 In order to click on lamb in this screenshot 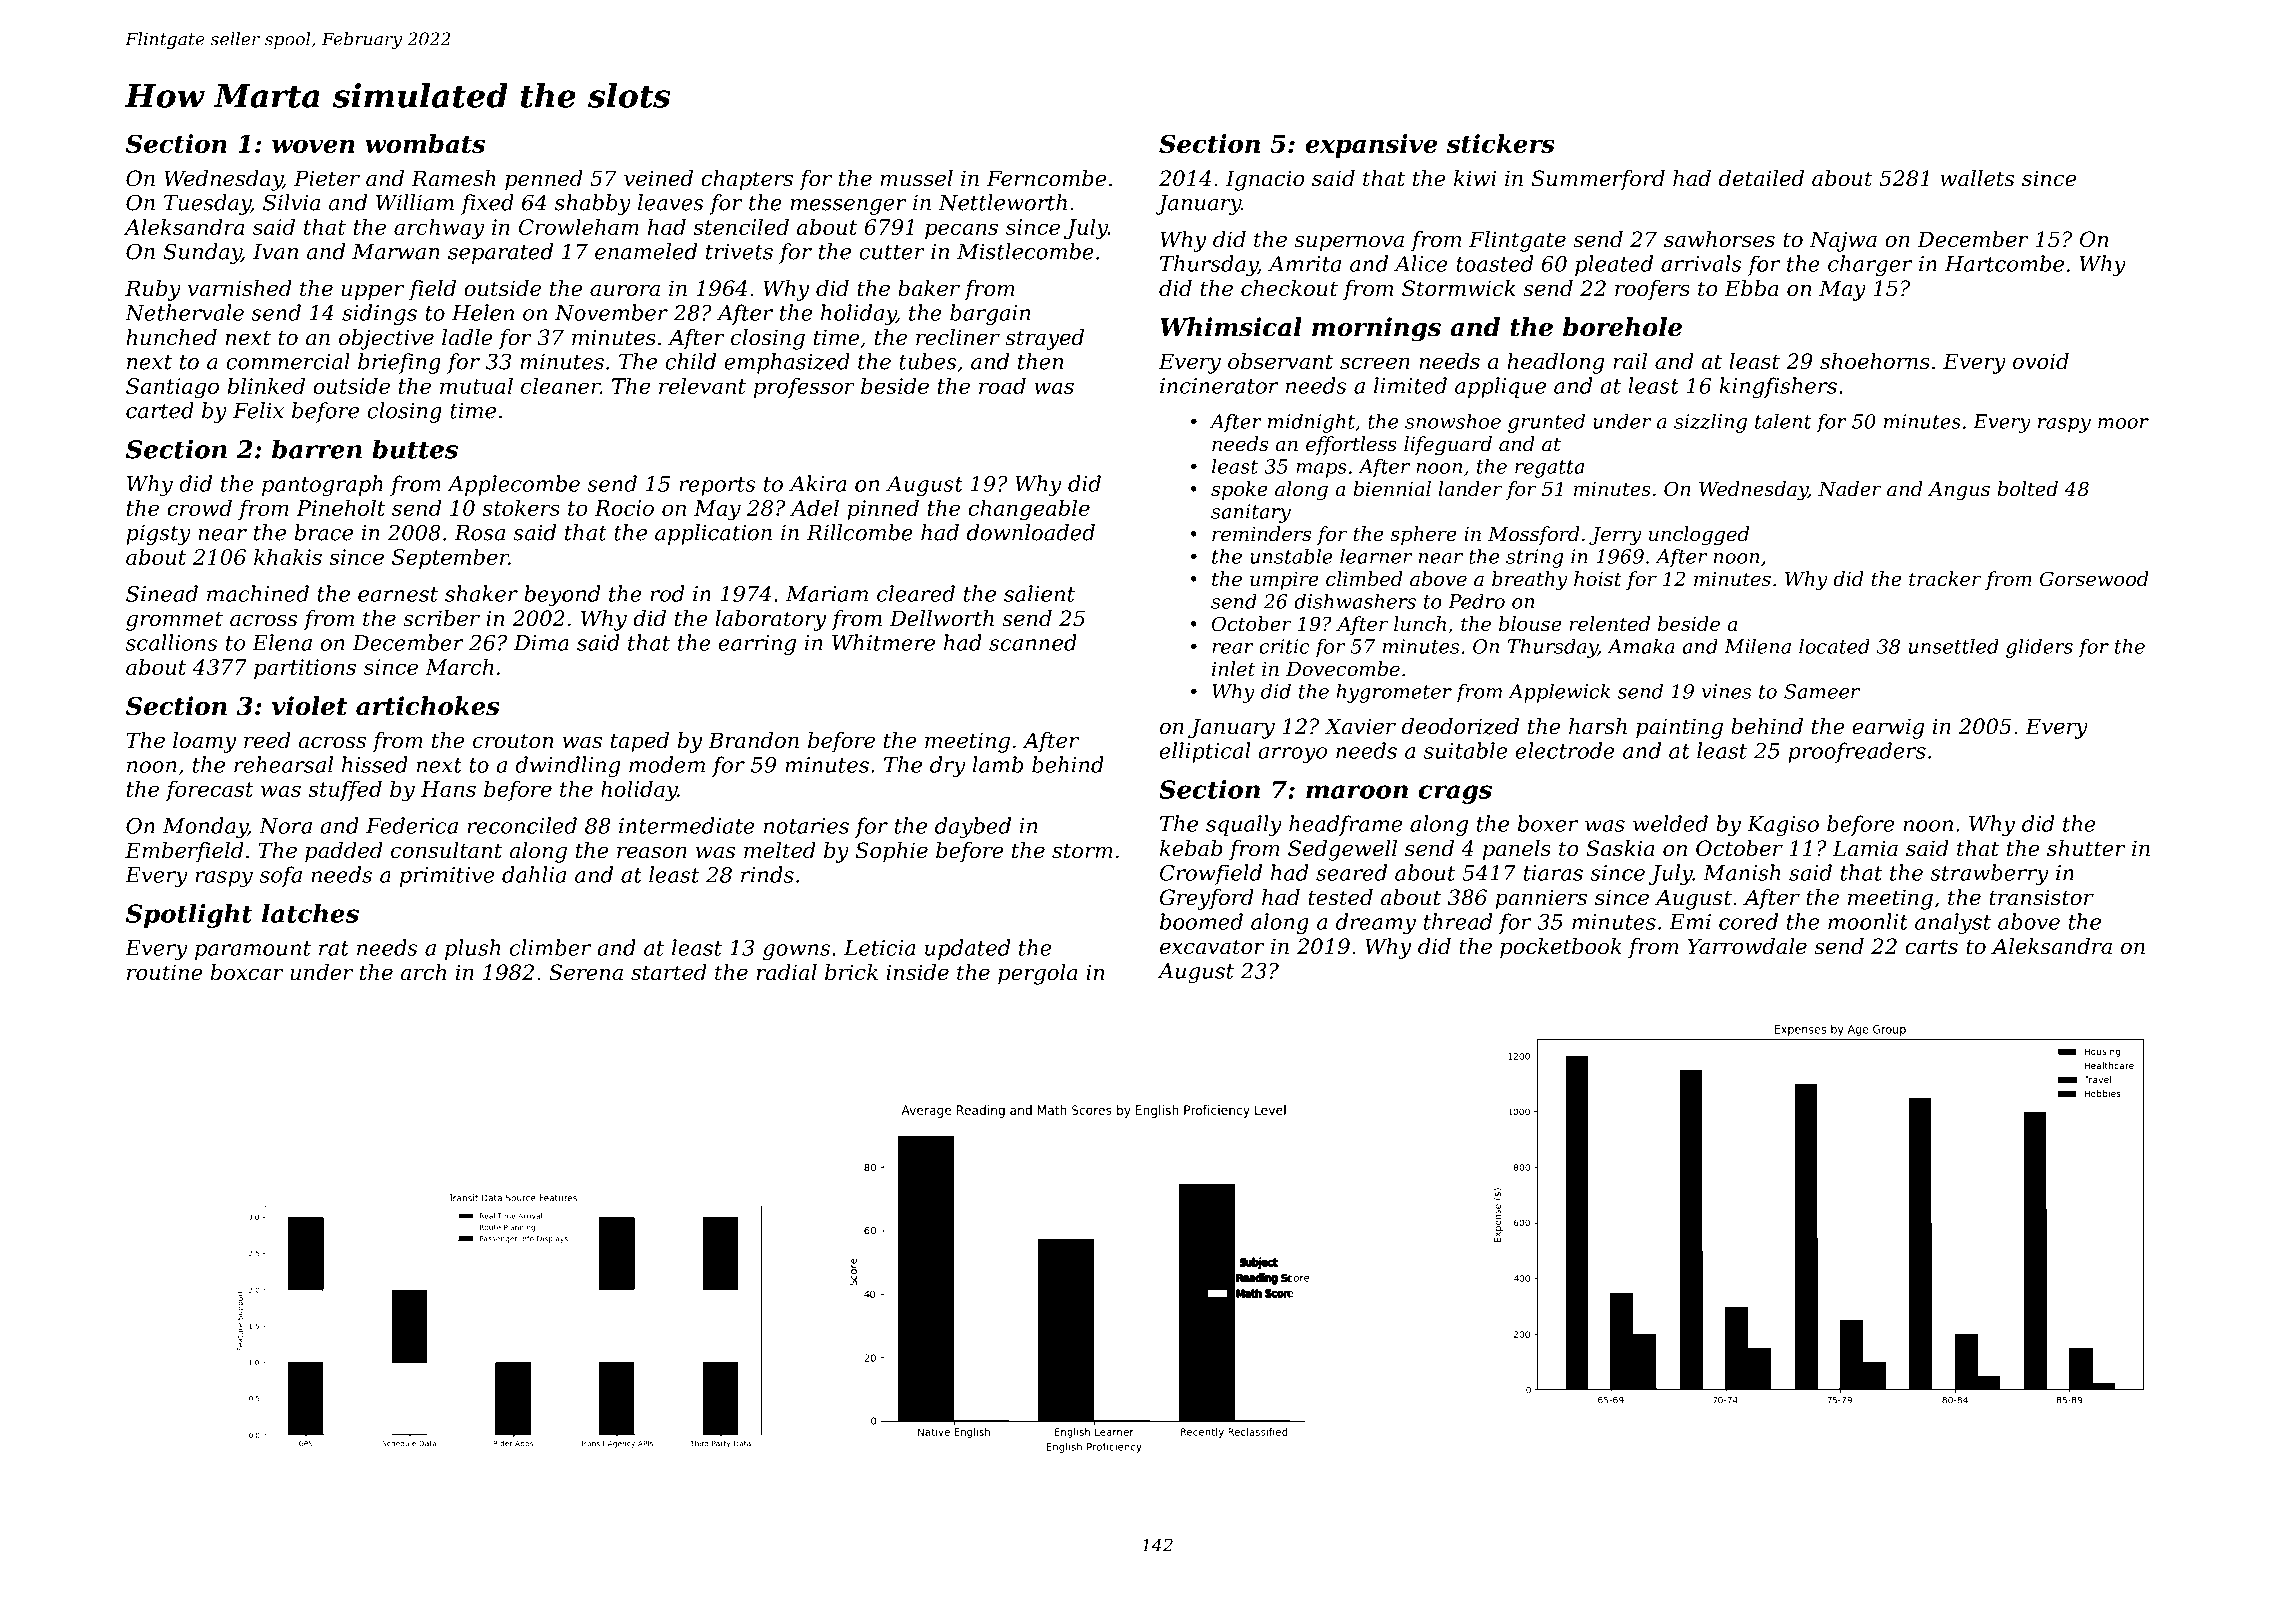, I will do `click(998, 764)`.
